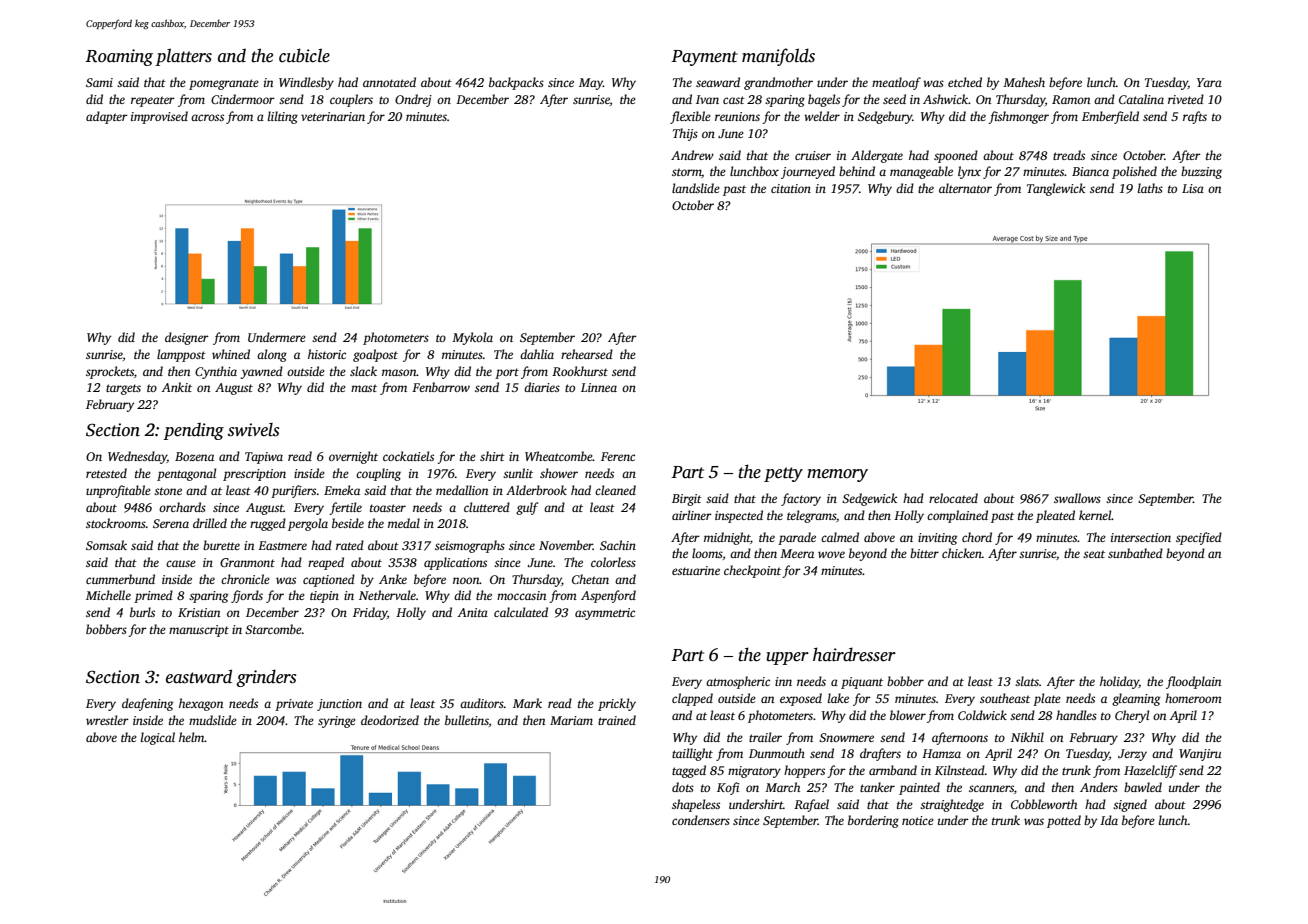 Image resolution: width=1308 pixels, height=924 pixels. What do you see at coordinates (106, 473) in the image?
I see `retested` at bounding box center [106, 473].
